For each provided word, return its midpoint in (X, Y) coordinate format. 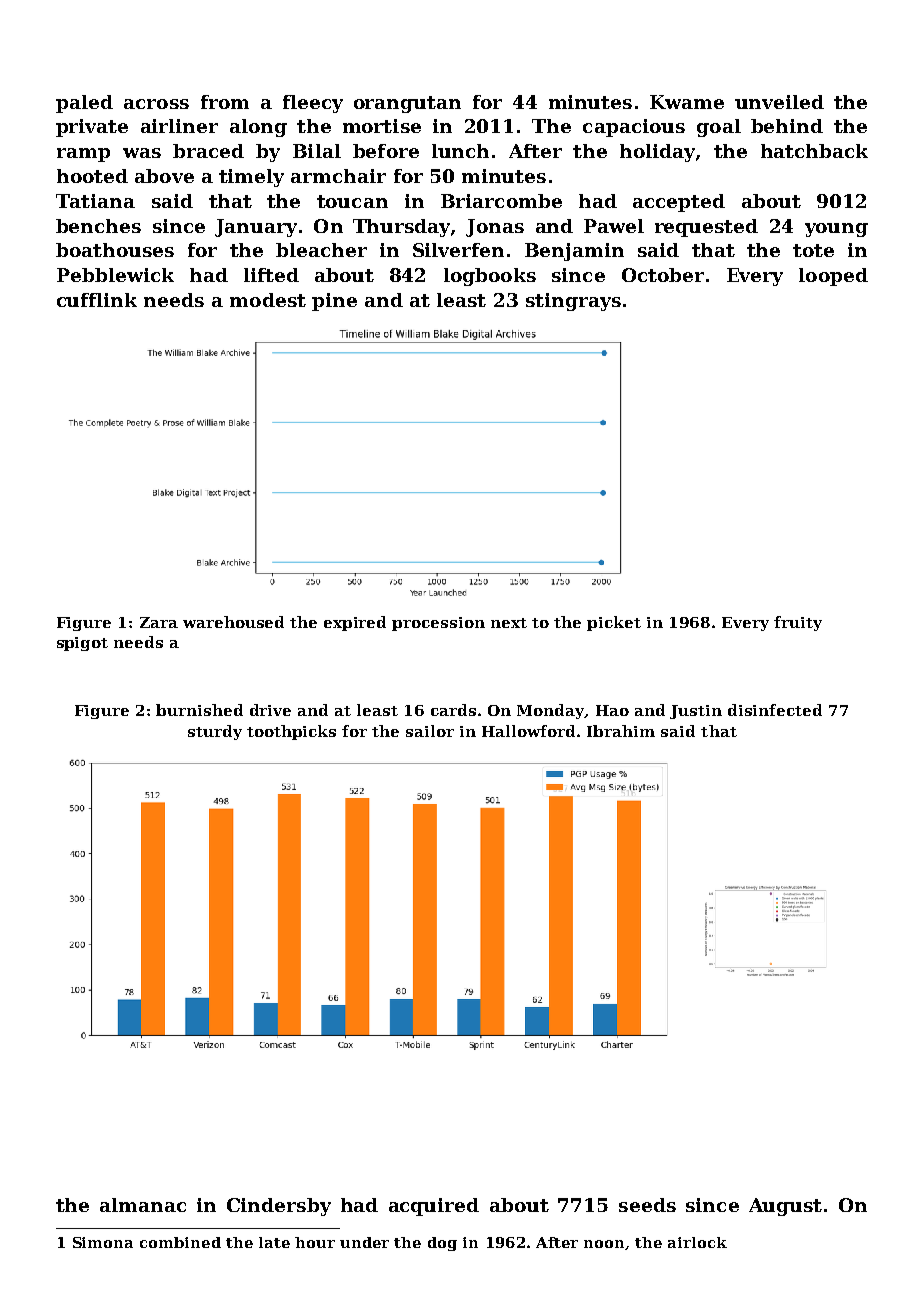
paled (84, 104)
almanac (143, 1205)
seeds (647, 1205)
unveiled (779, 102)
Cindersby (279, 1207)
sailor (430, 731)
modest (268, 300)
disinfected (775, 710)
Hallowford (528, 731)
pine (334, 302)
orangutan (407, 104)
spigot (82, 644)
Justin (696, 712)
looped (833, 277)
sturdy (215, 732)
